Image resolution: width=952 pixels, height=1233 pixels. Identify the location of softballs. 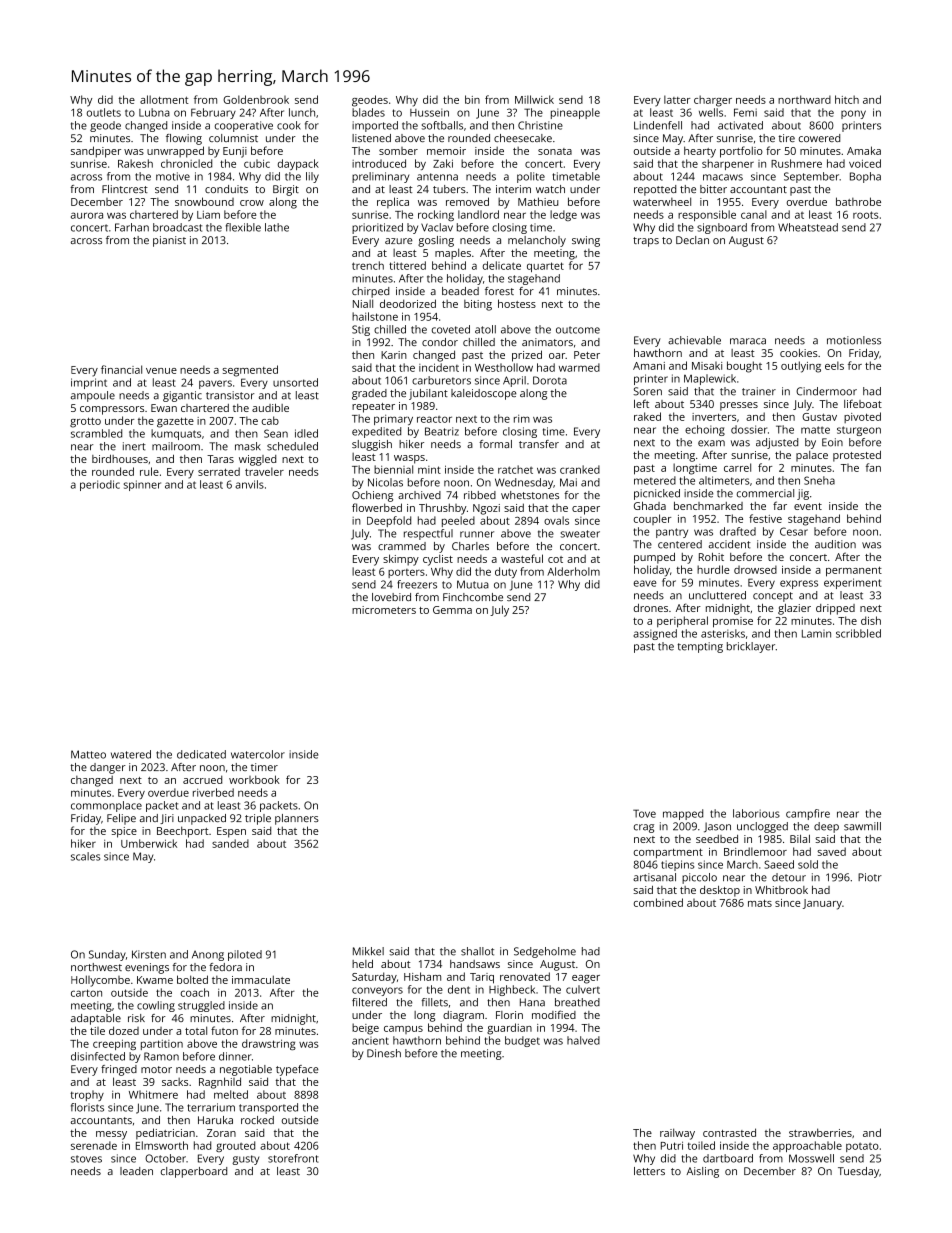
(442, 125).
